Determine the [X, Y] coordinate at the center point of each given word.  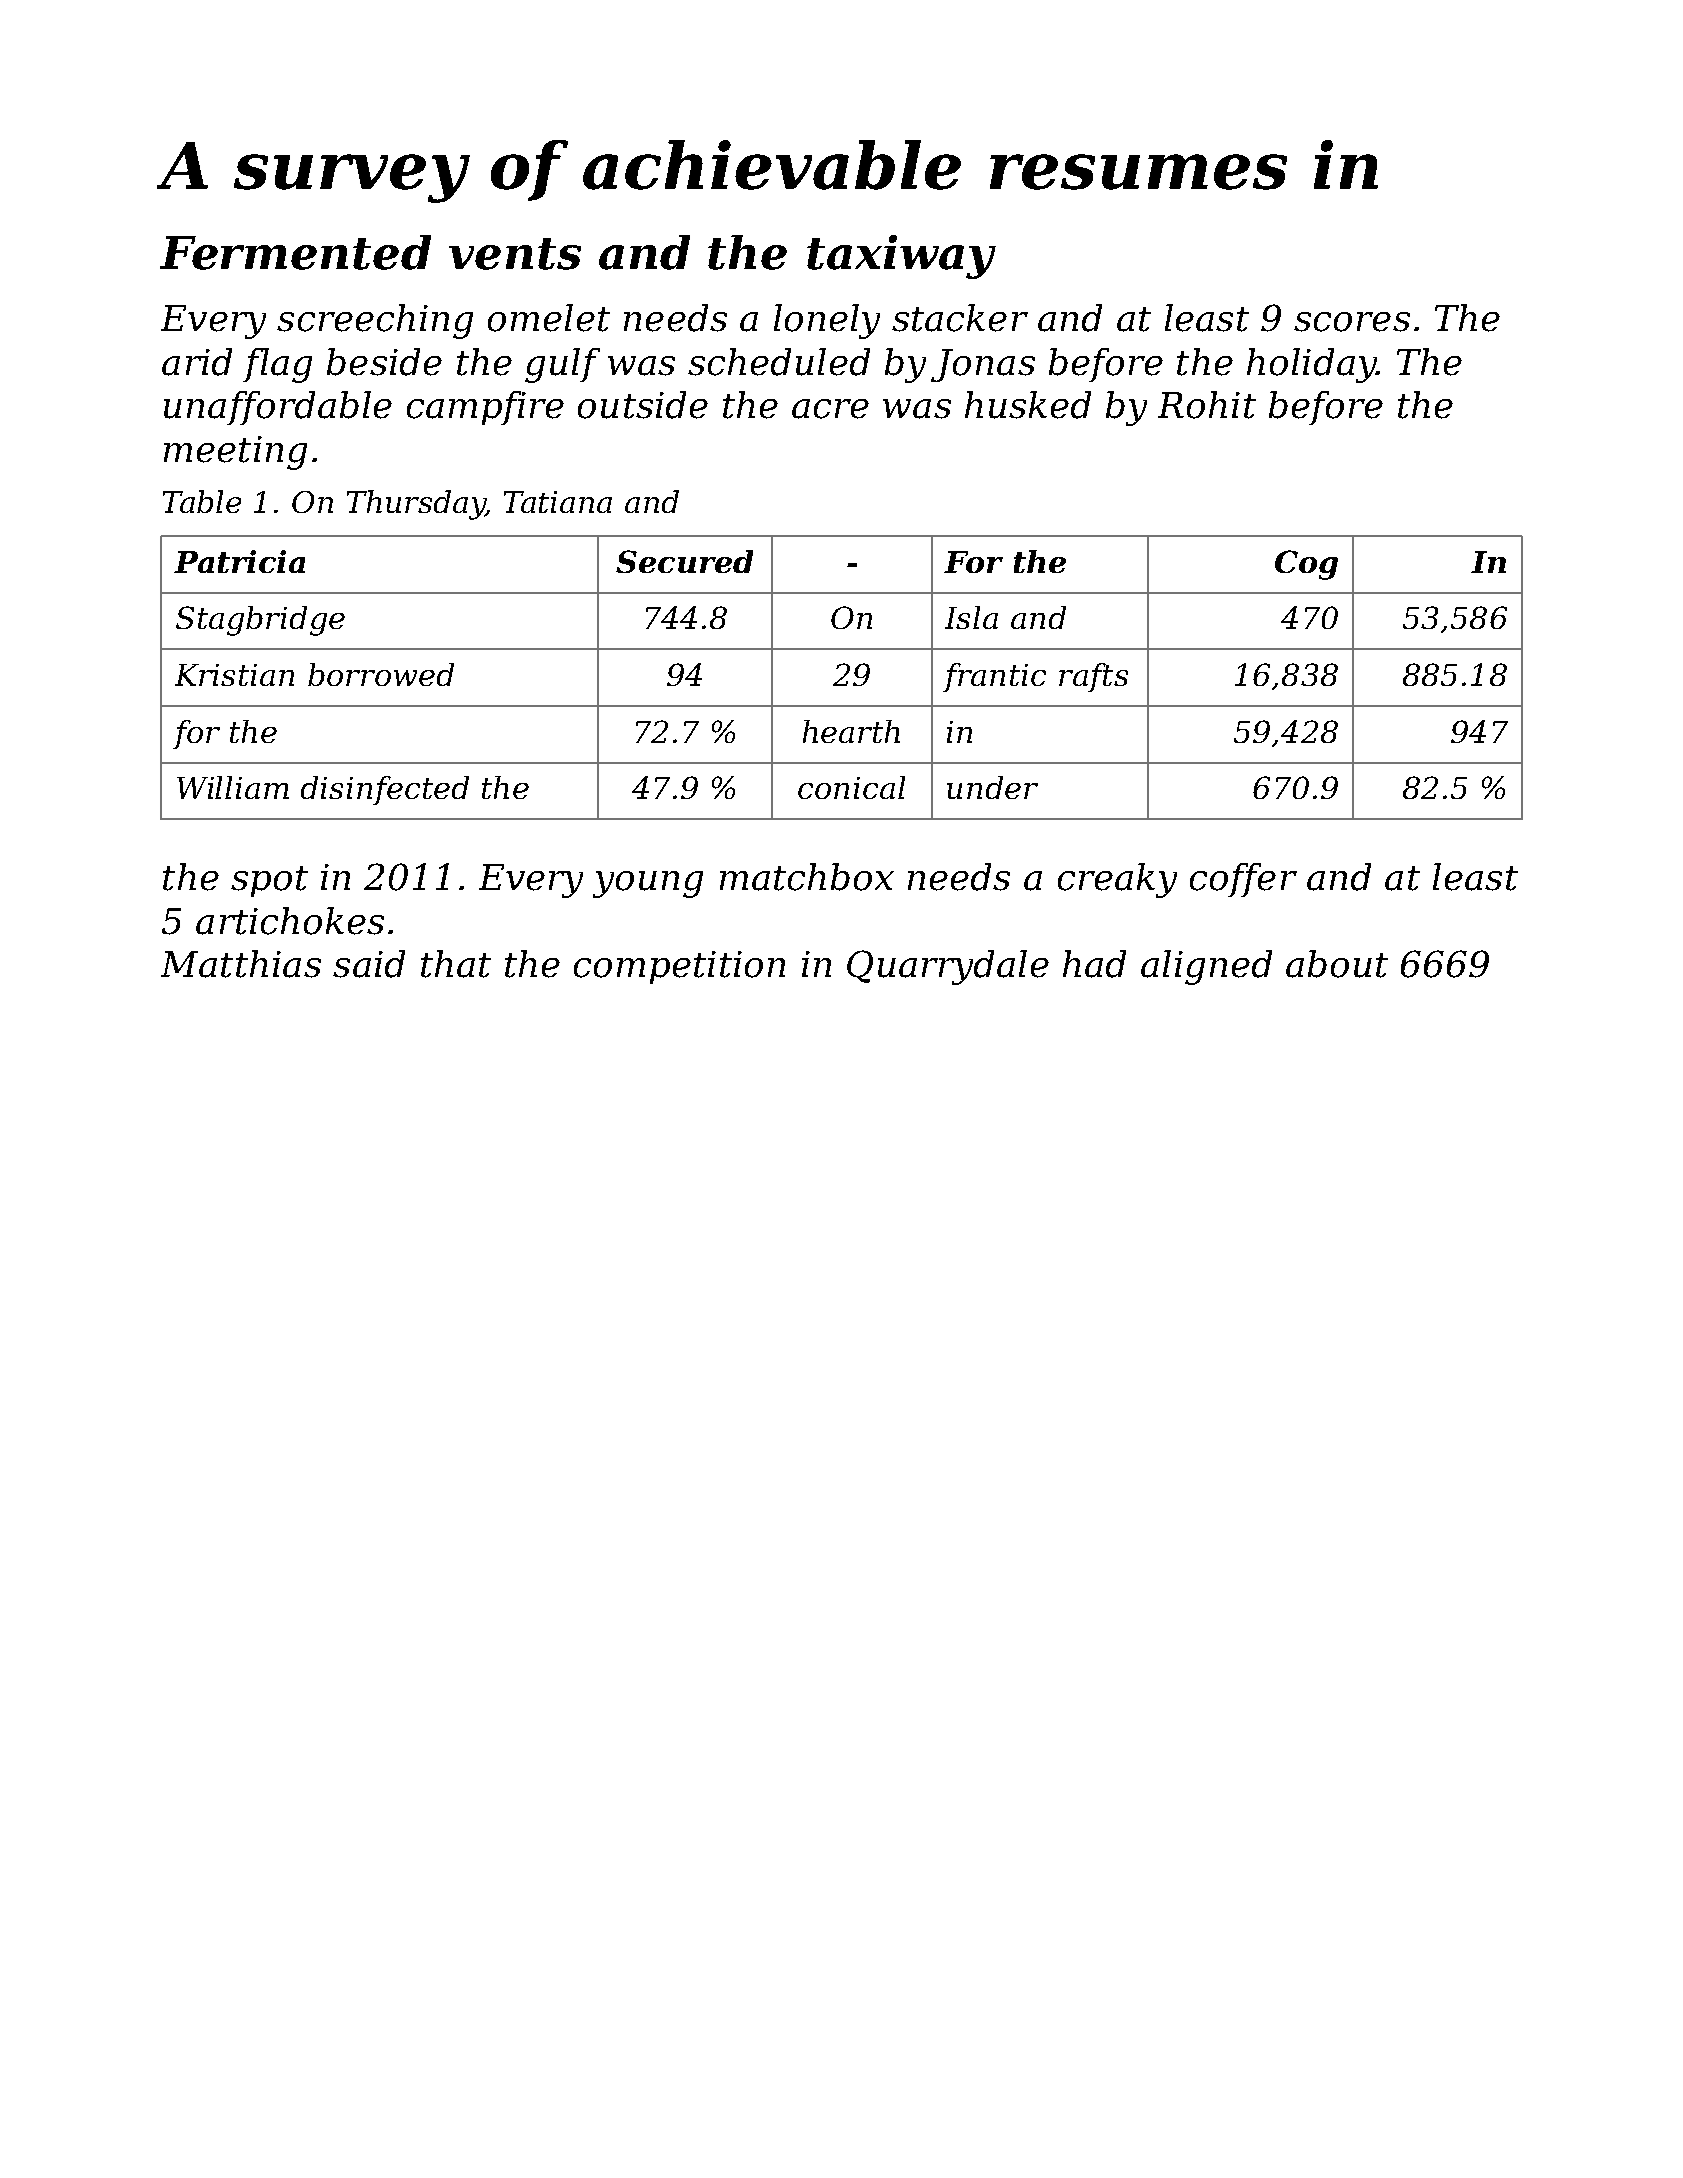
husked [1028, 405]
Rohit [1207, 405]
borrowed [381, 674]
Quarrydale [948, 967]
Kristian [234, 675]
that [456, 964]
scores [1352, 322]
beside [384, 362]
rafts [1093, 677]
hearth [851, 731]
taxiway [901, 257]
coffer [1243, 880]
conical [851, 787]
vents [515, 254]
